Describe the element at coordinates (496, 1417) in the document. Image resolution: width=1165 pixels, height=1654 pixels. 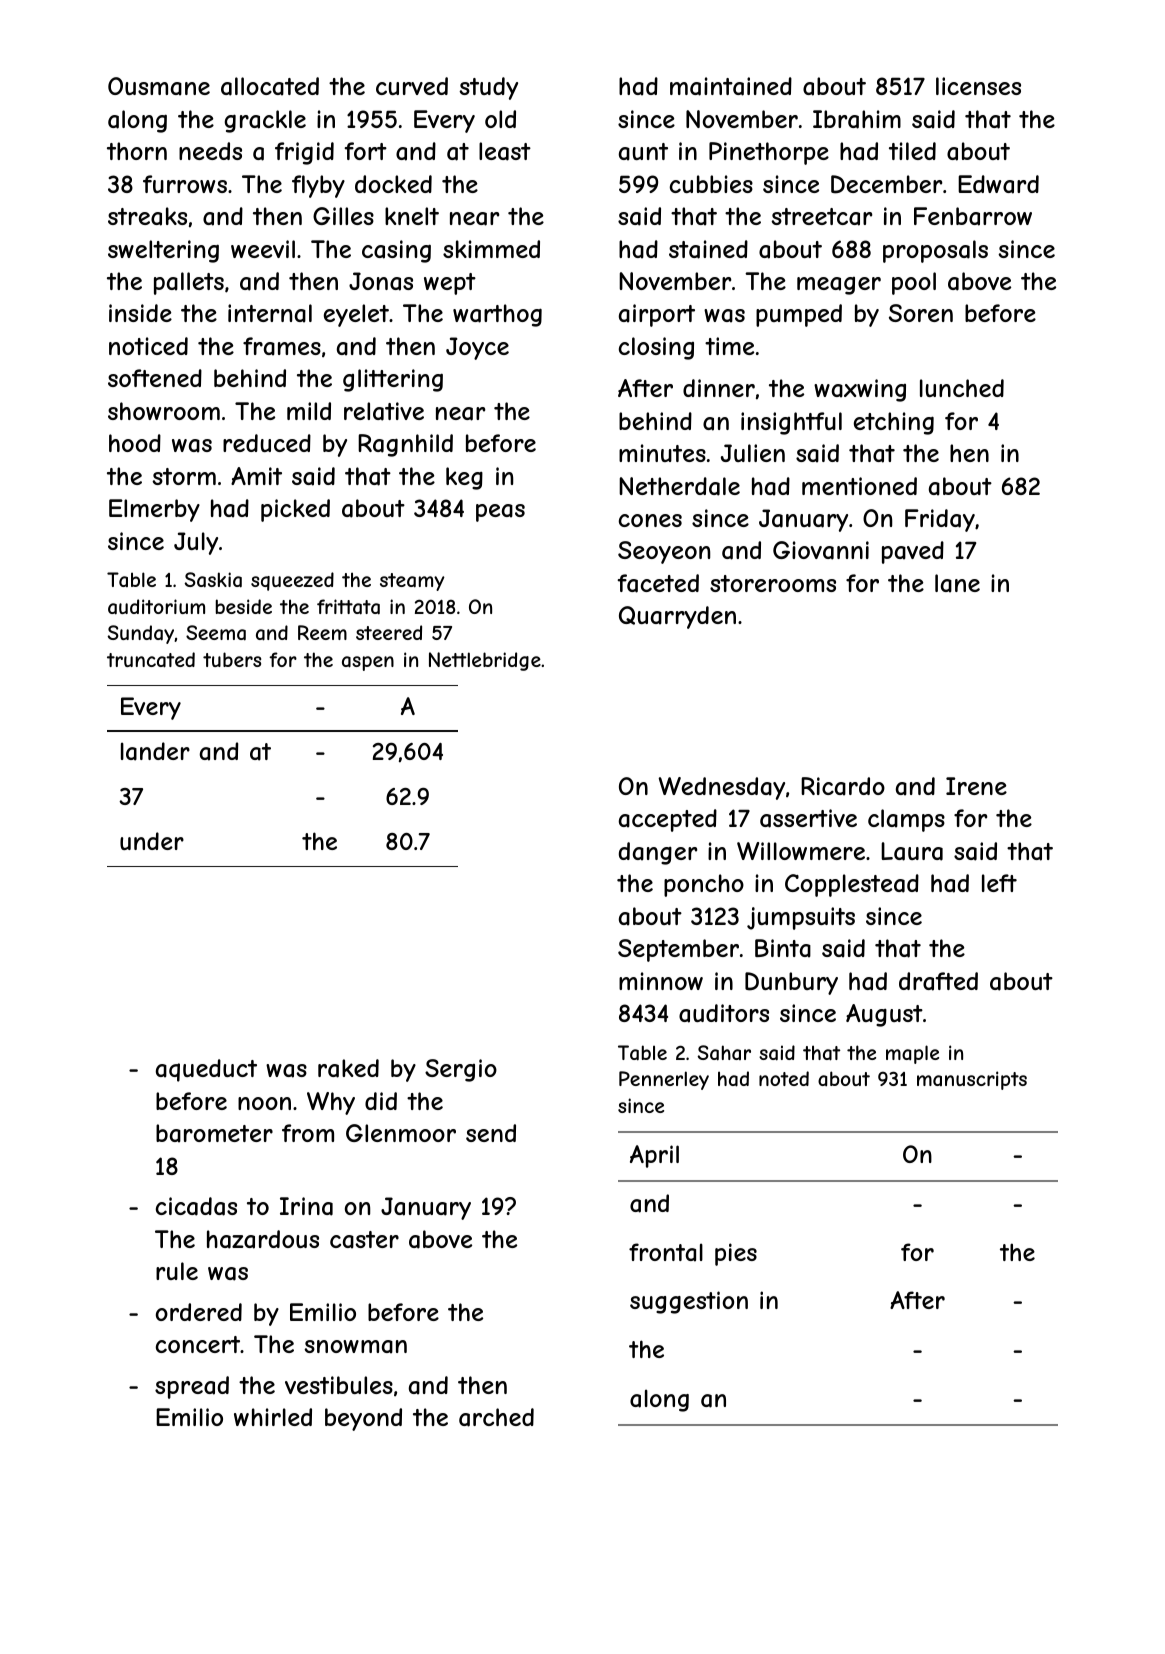
I see `arched` at that location.
